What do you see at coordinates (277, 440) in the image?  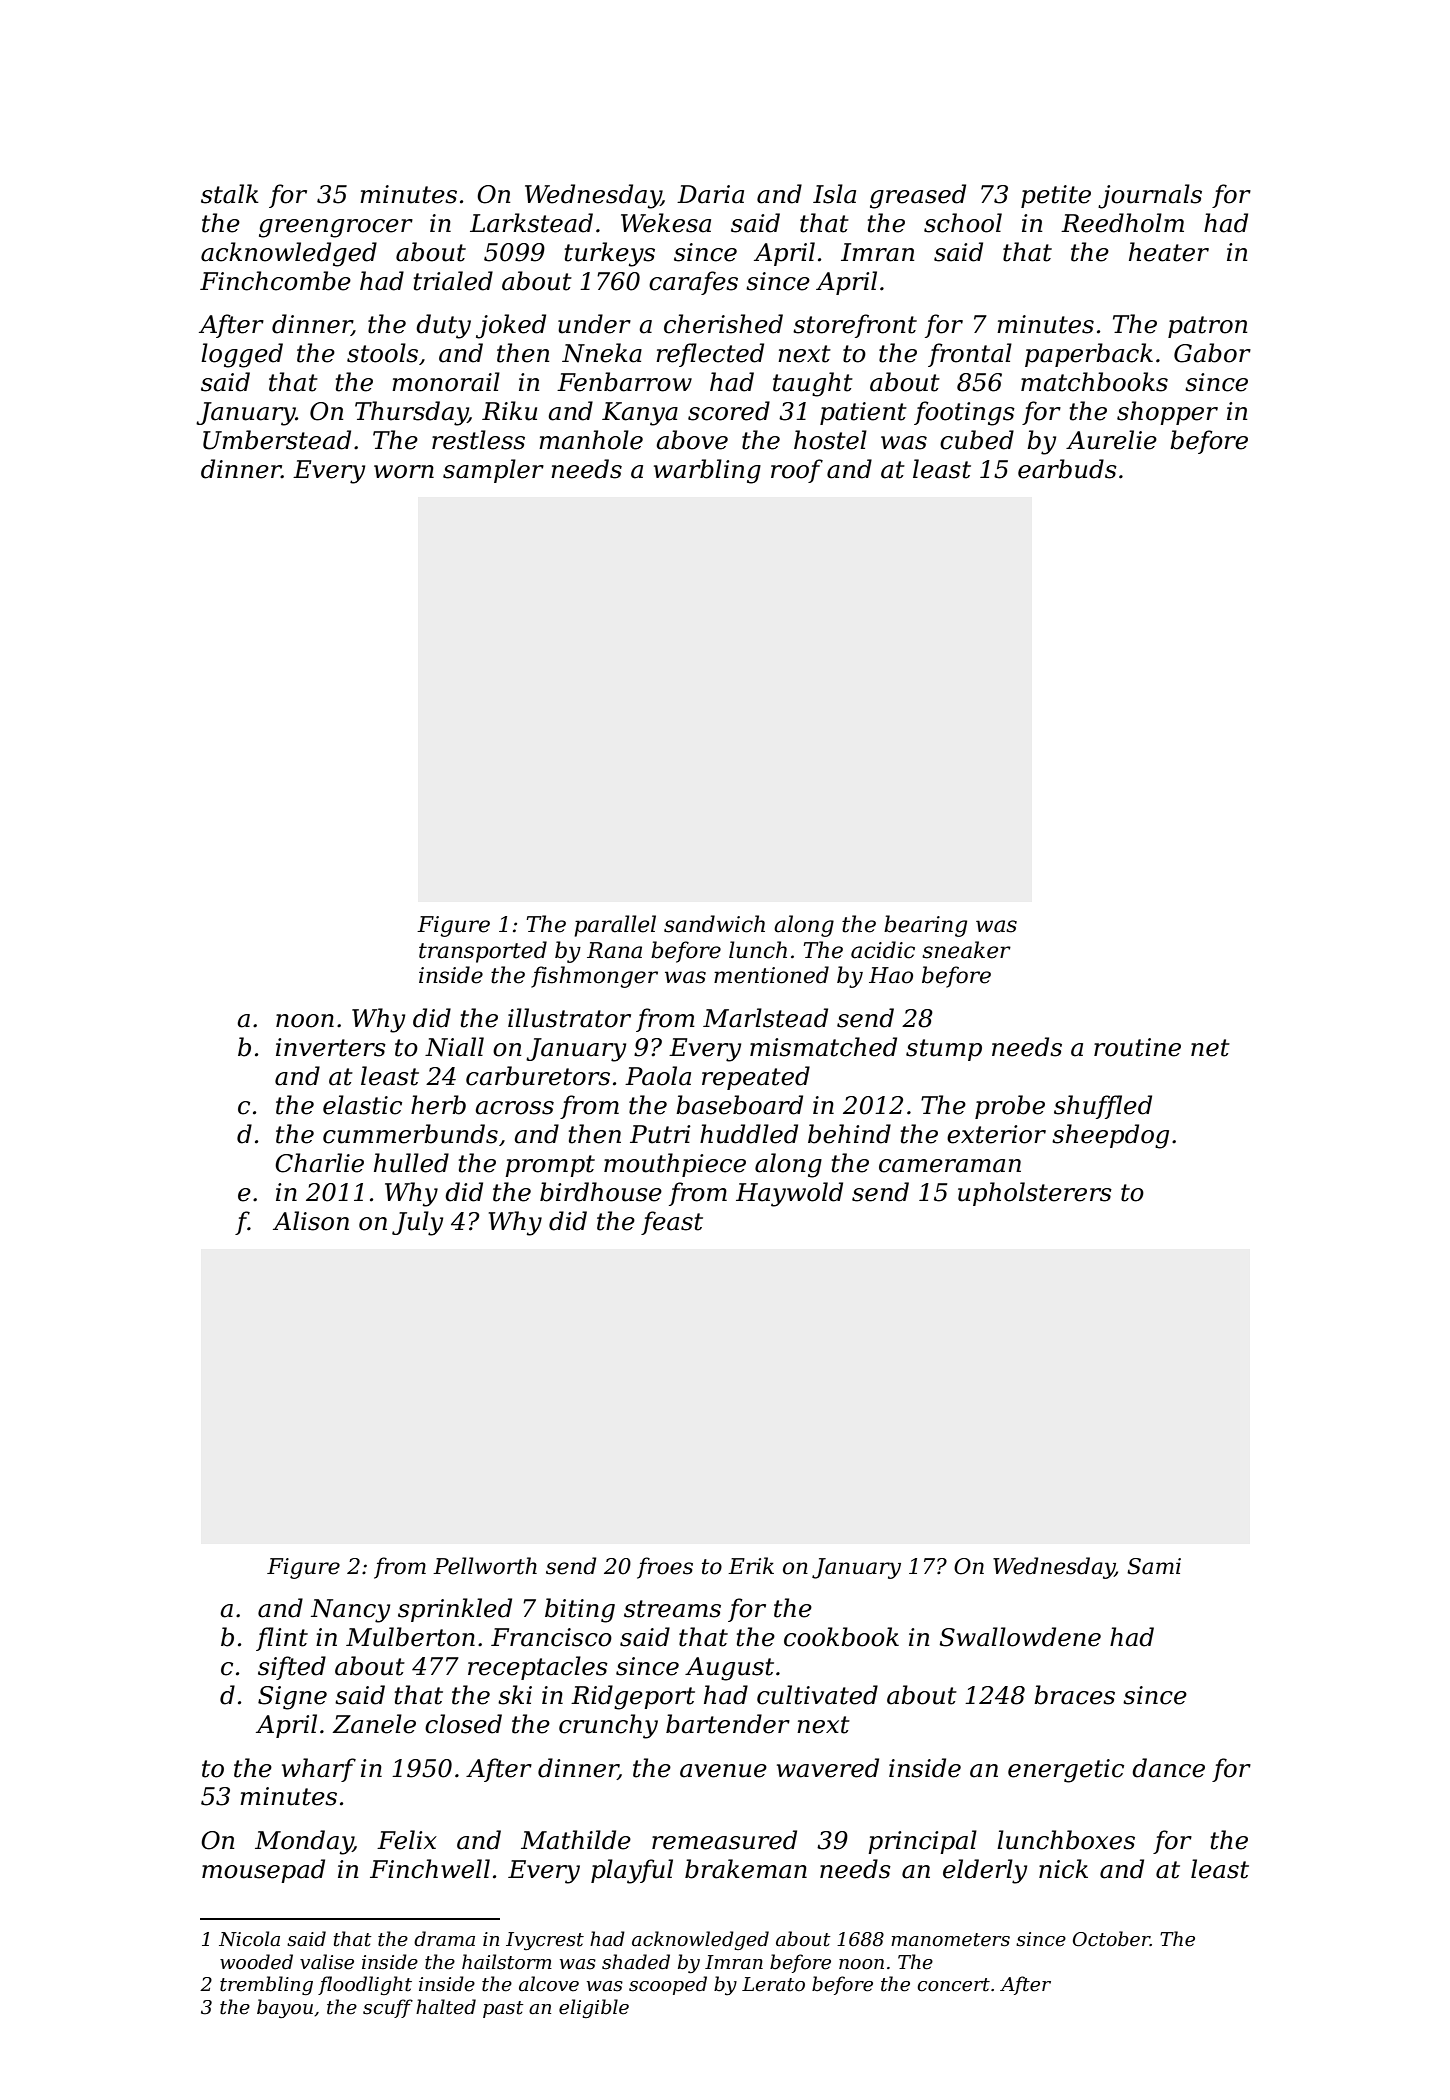 I see `Umberstead` at bounding box center [277, 440].
